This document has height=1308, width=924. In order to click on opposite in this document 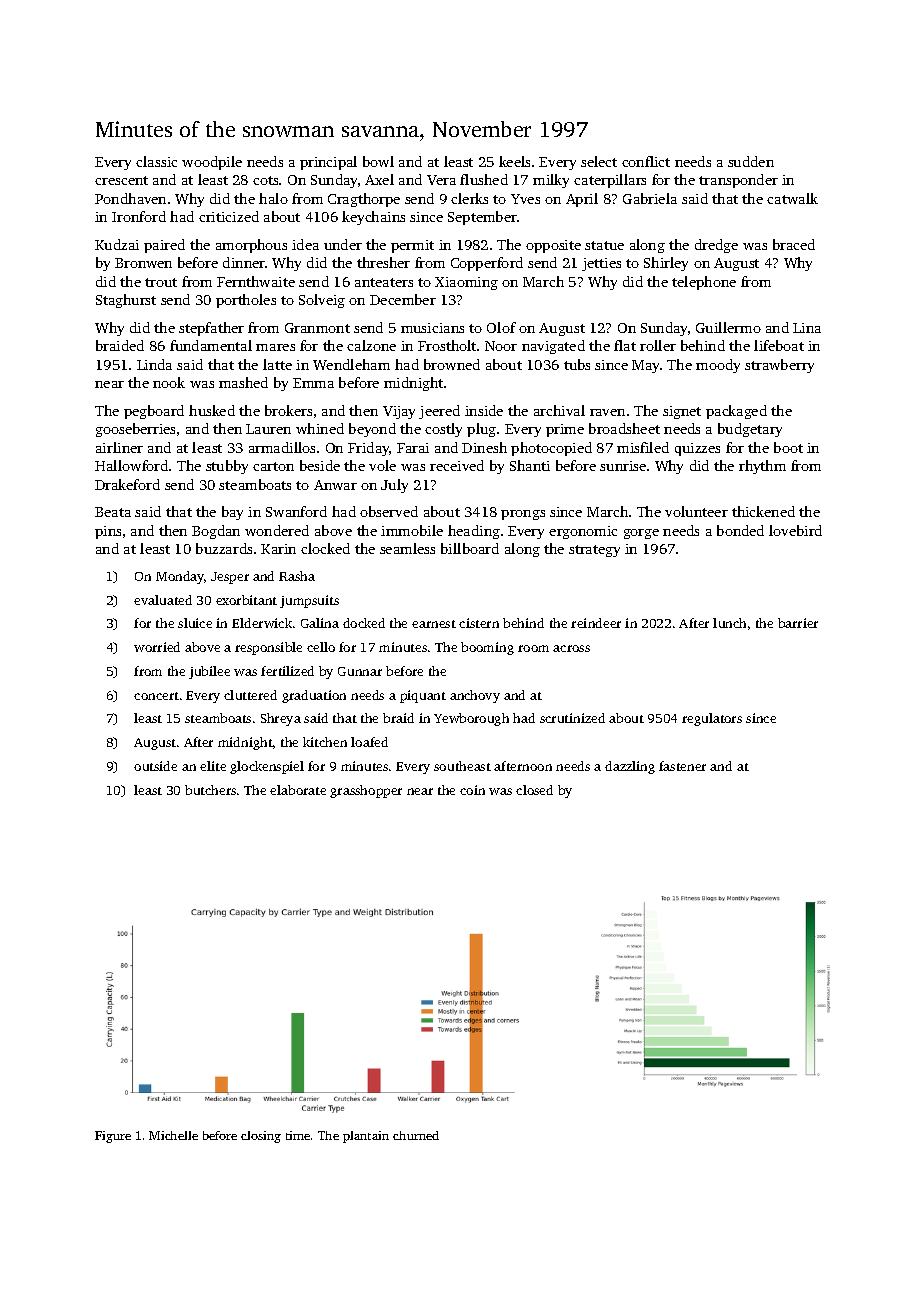, I will do `click(553, 246)`.
